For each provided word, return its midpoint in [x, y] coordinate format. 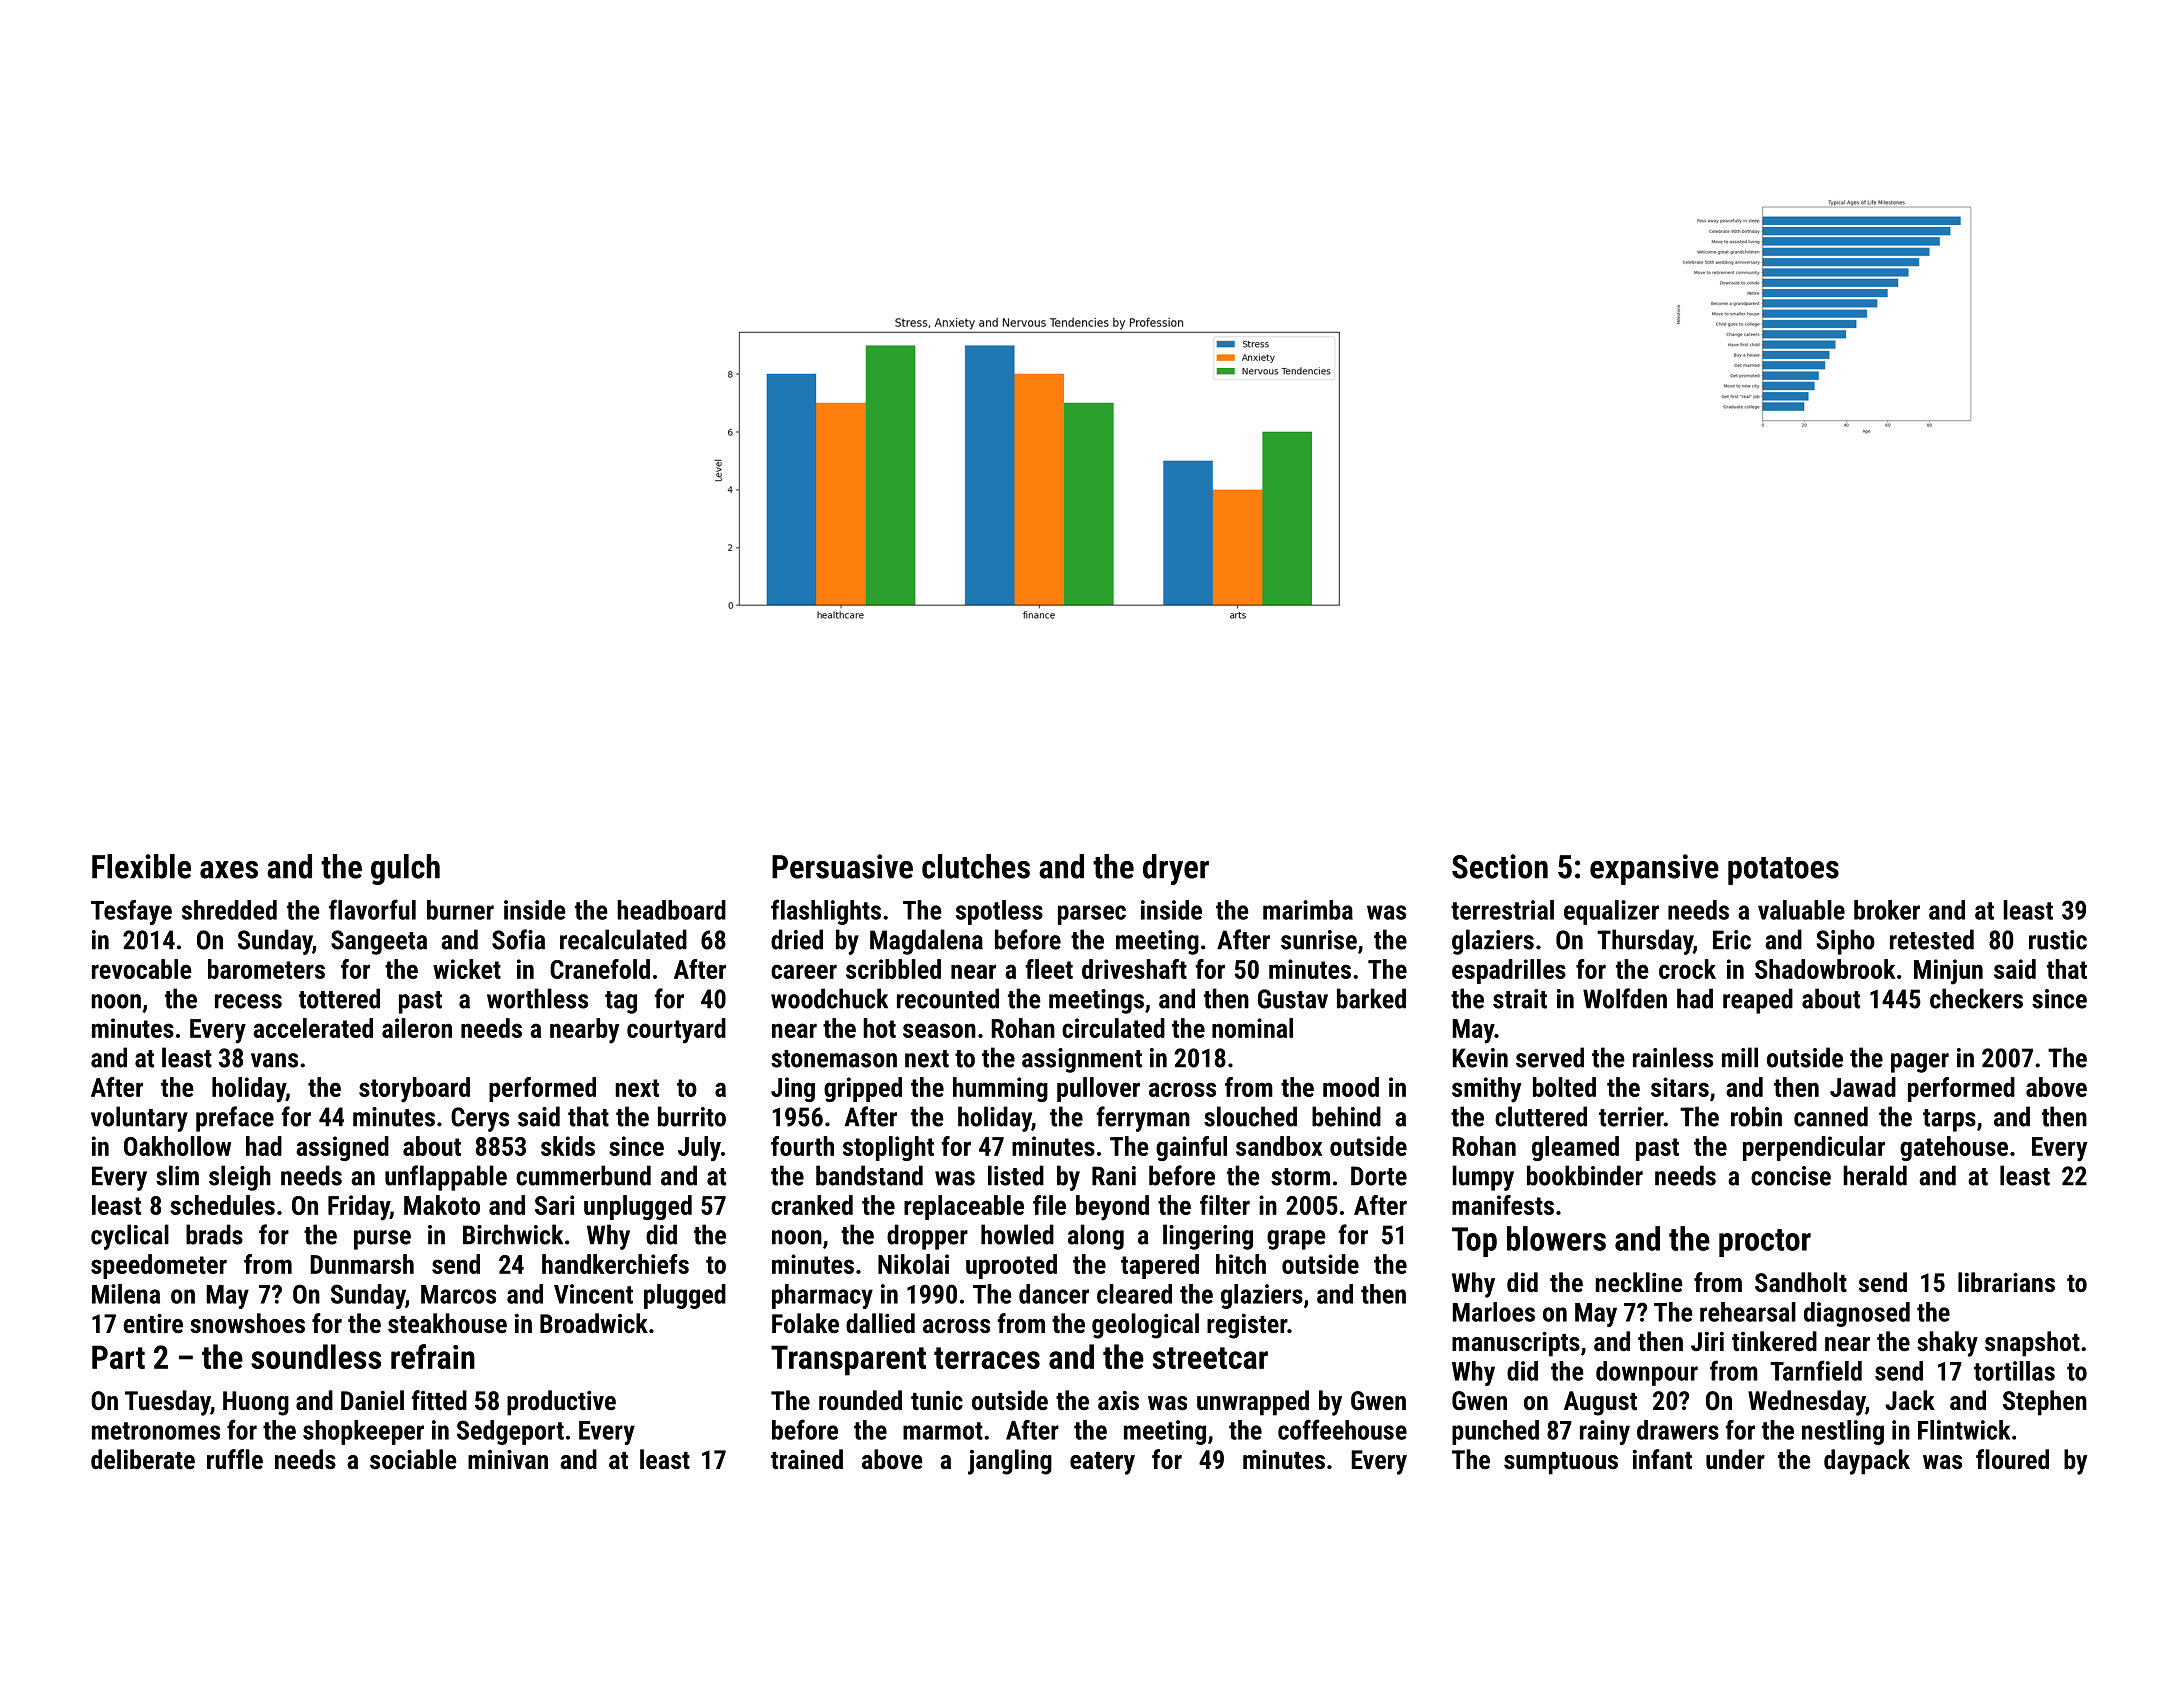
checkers [1976, 998]
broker [1887, 910]
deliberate [143, 1459]
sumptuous [1561, 1463]
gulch [405, 869]
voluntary [139, 1119]
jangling [1010, 1462]
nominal [1252, 1028]
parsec [1092, 915]
